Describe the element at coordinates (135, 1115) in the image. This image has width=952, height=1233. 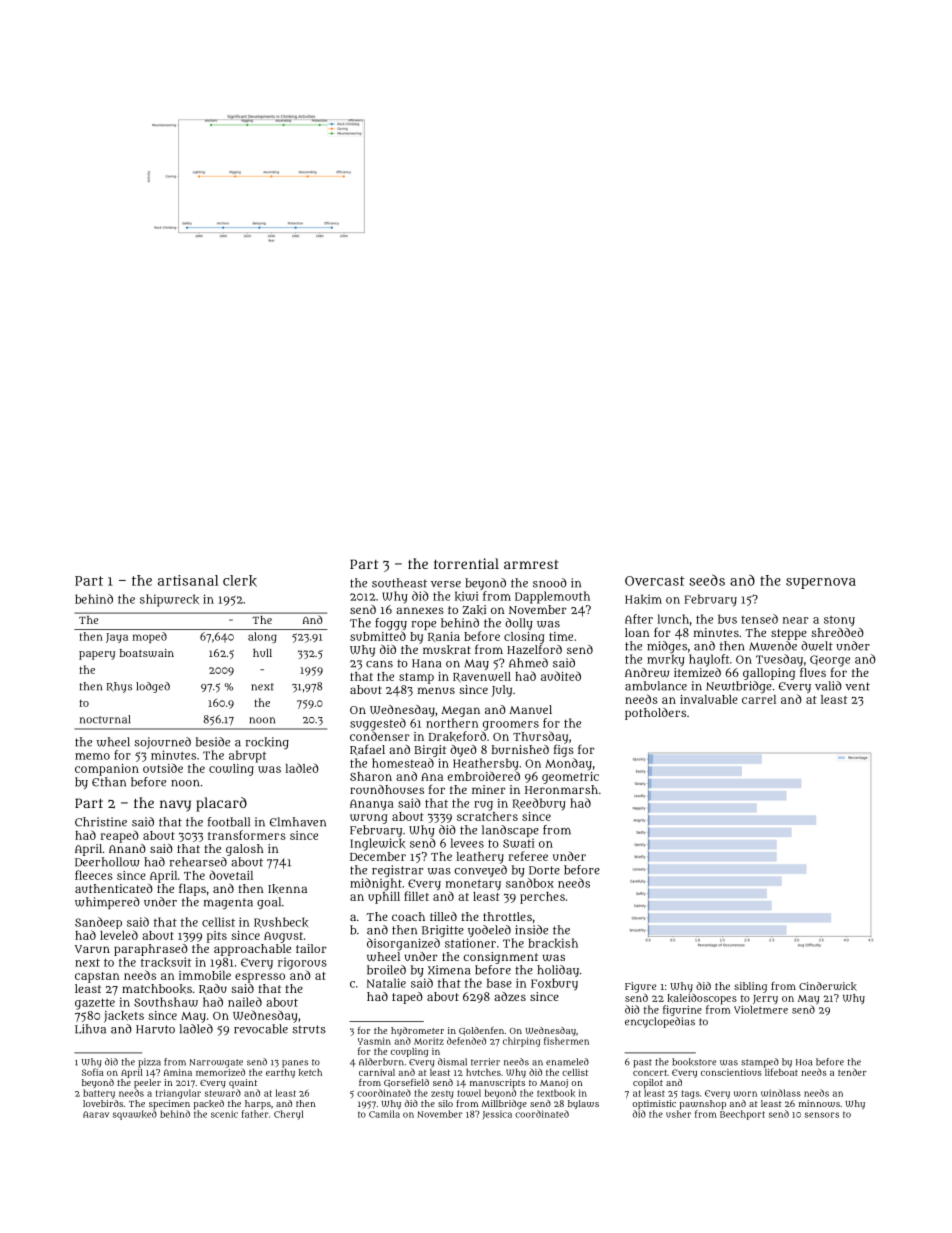
I see `squawked` at that location.
